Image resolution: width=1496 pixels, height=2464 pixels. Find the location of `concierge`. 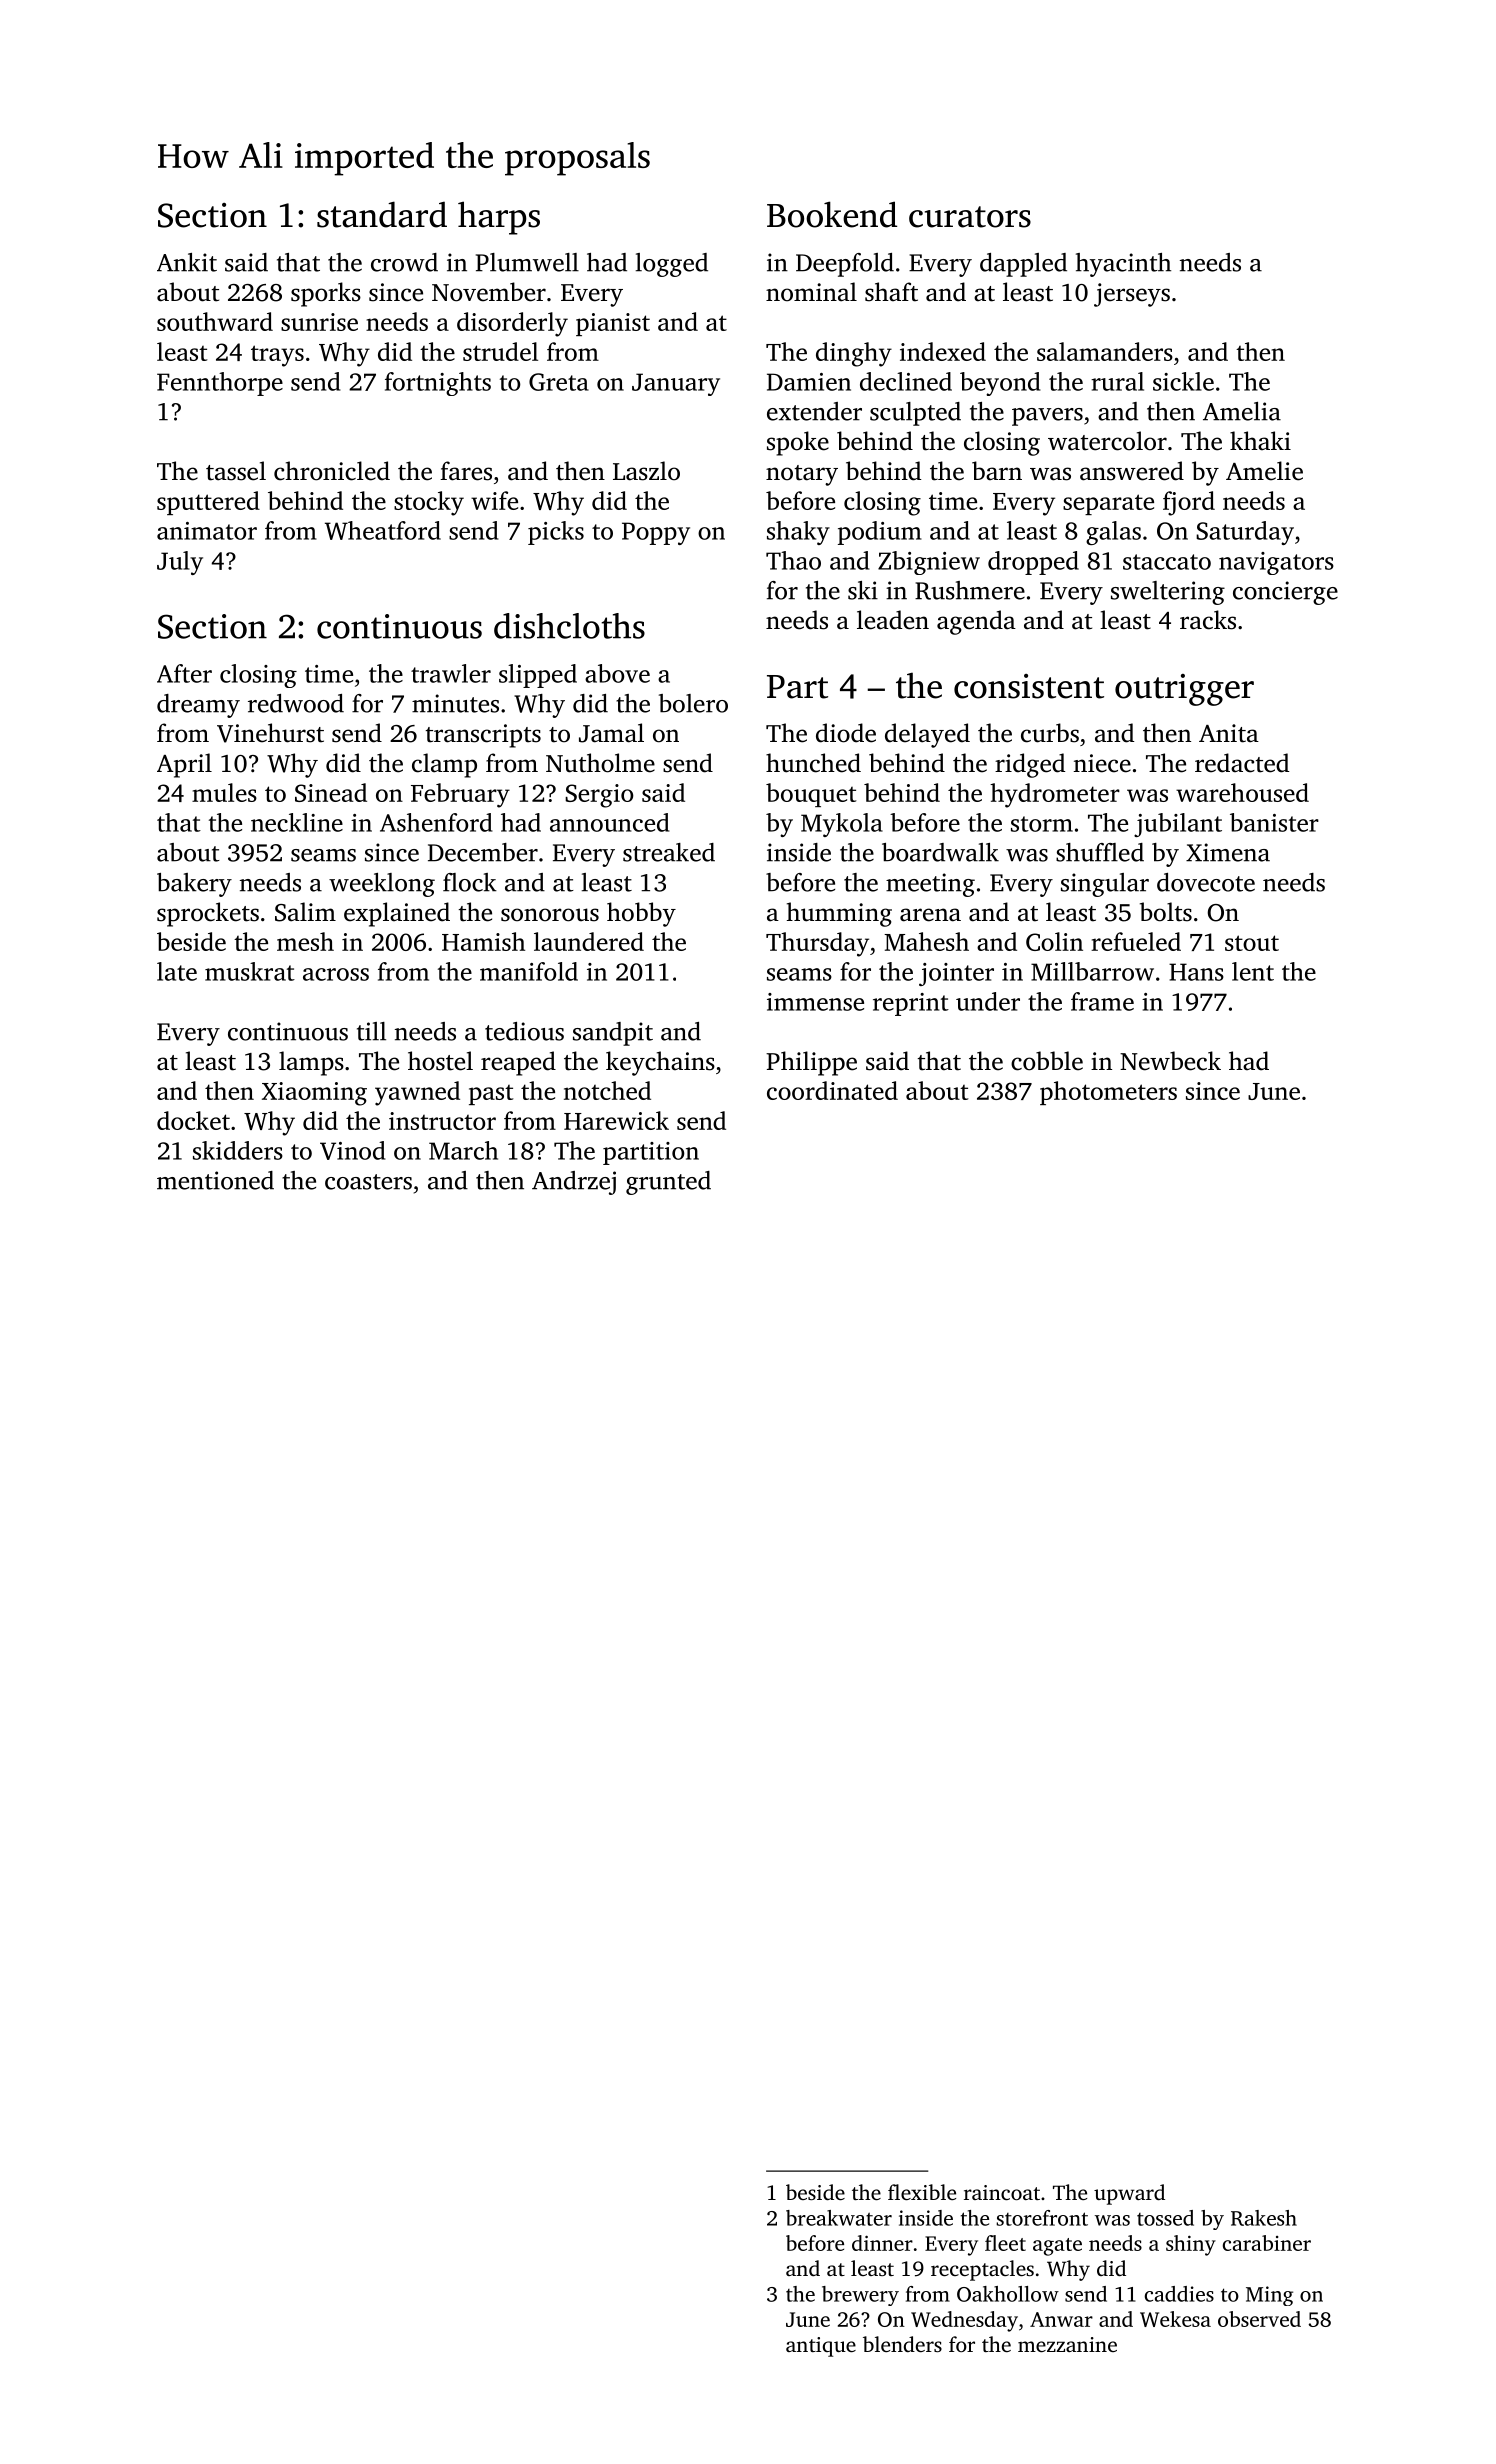

concierge is located at coordinates (1285, 593).
